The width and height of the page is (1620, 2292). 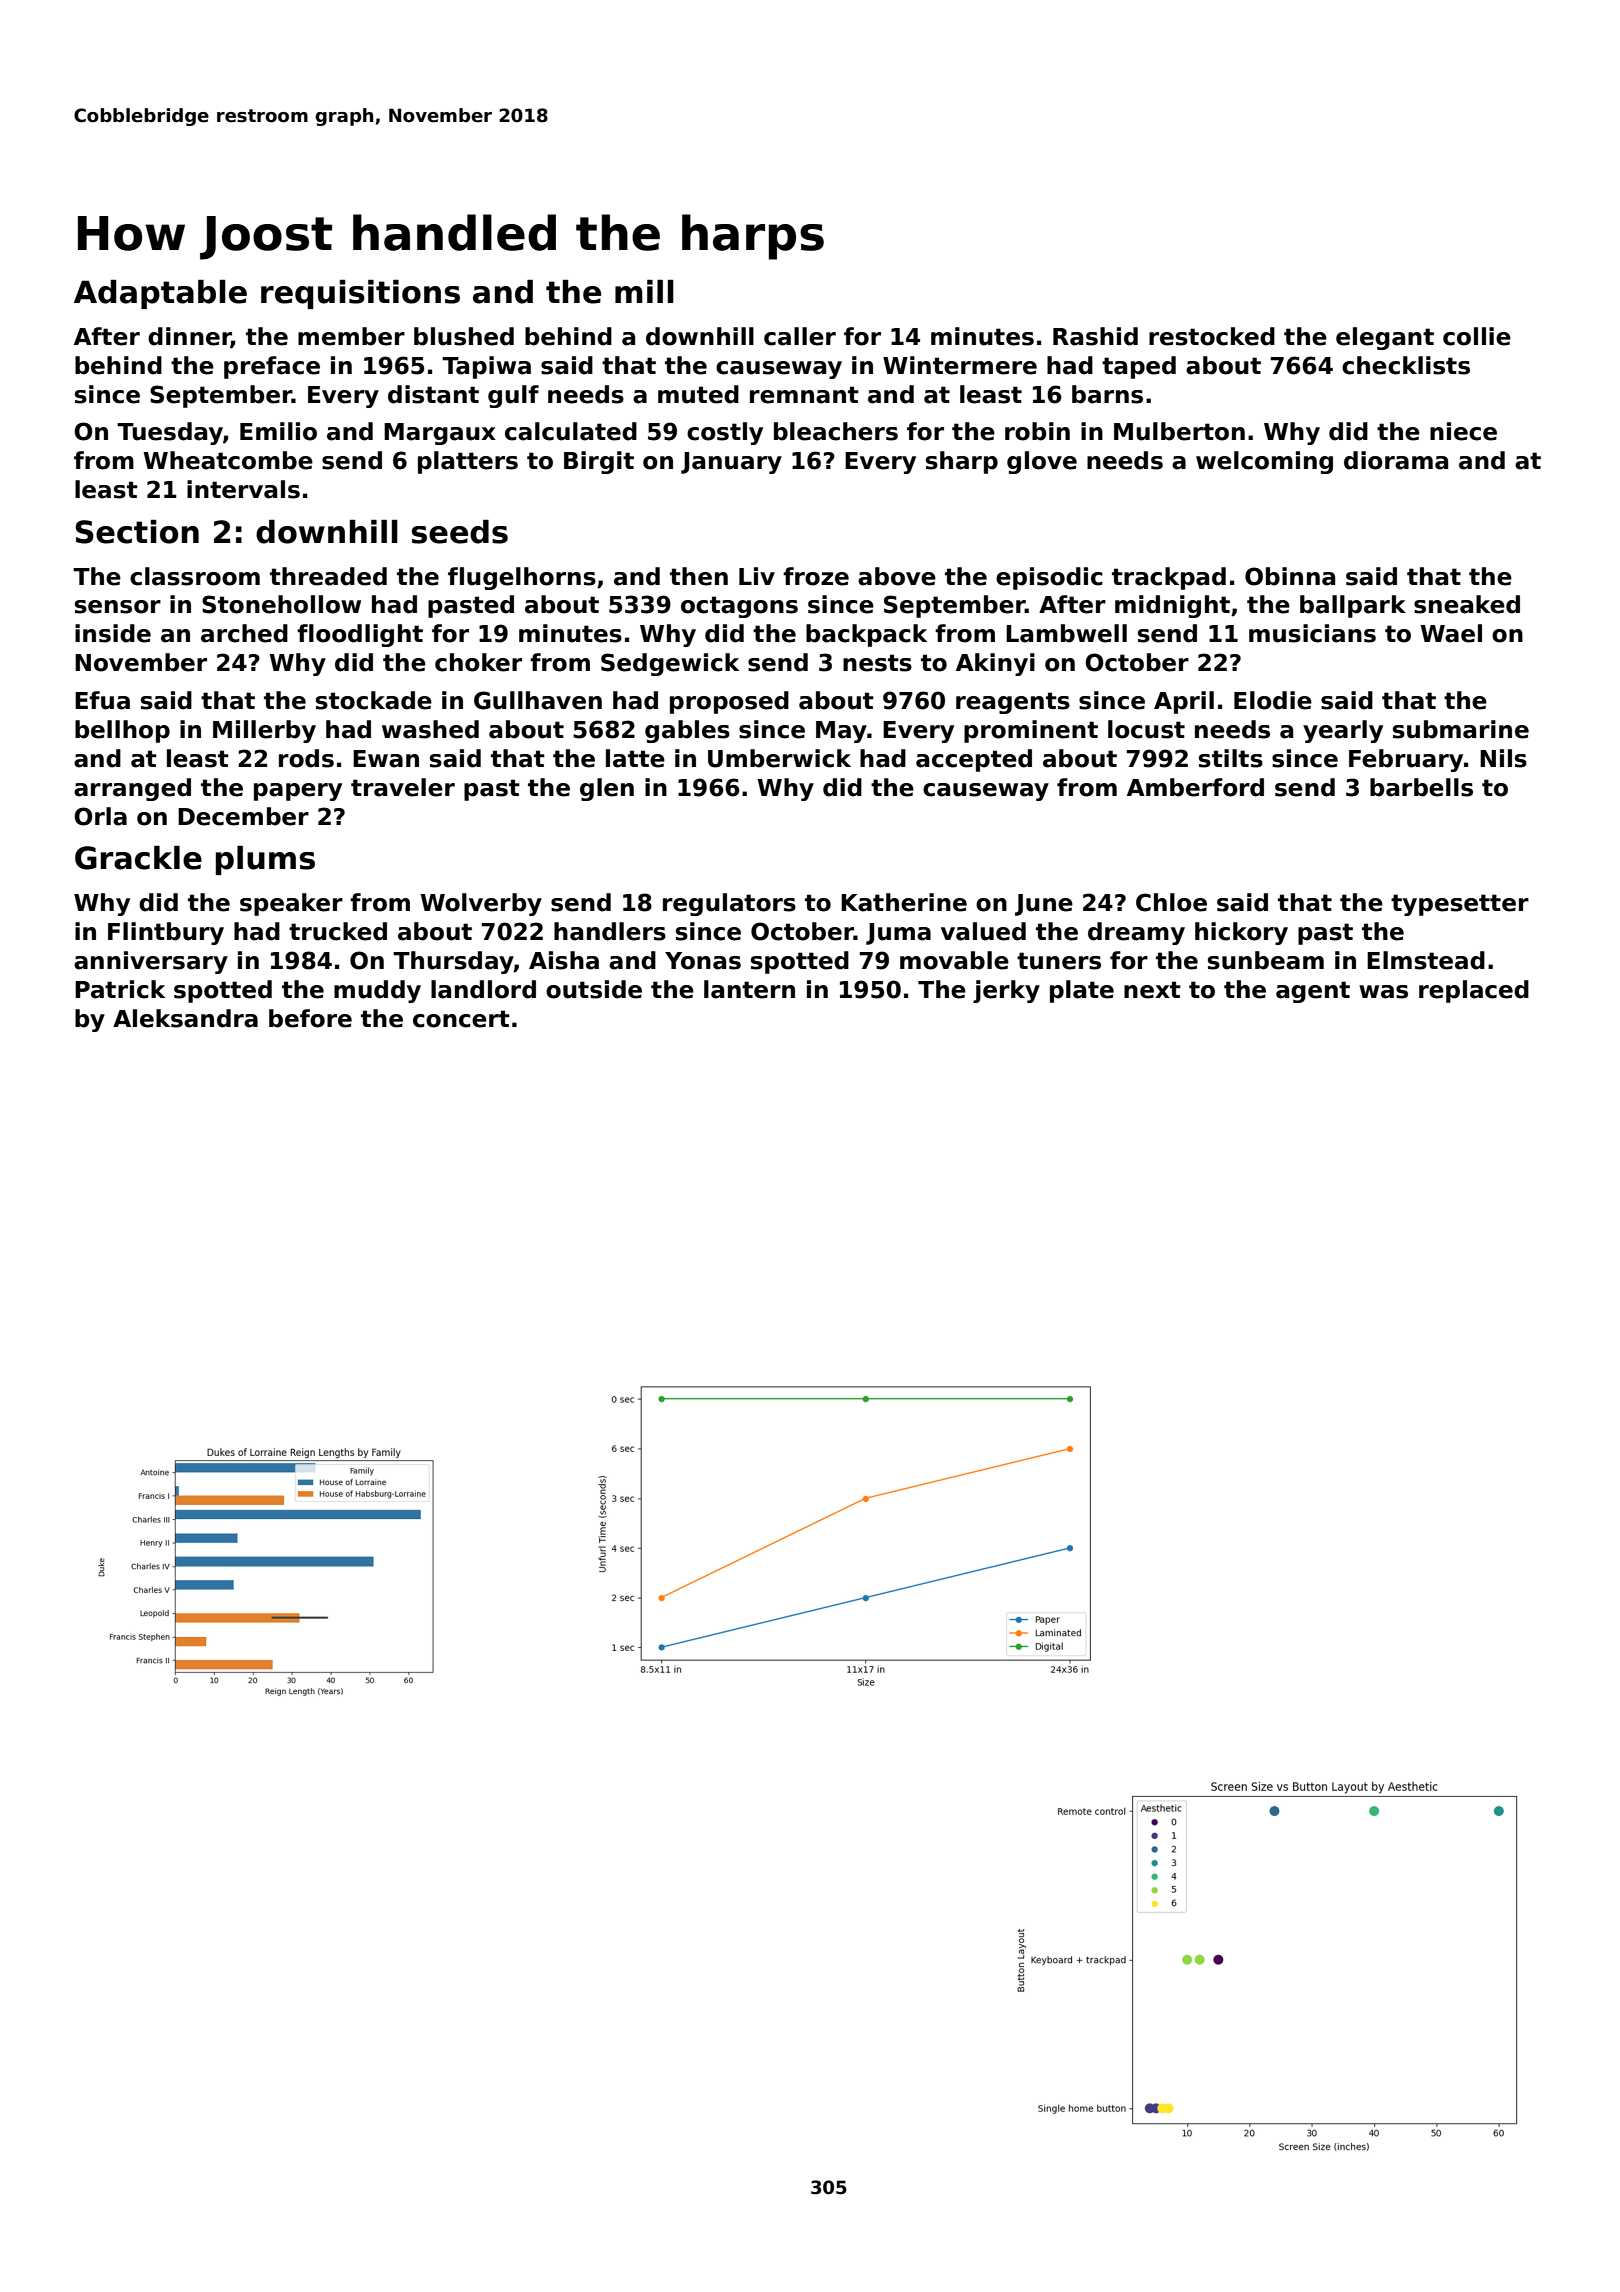 What do you see at coordinates (1477, 336) in the page?
I see `collie` at bounding box center [1477, 336].
